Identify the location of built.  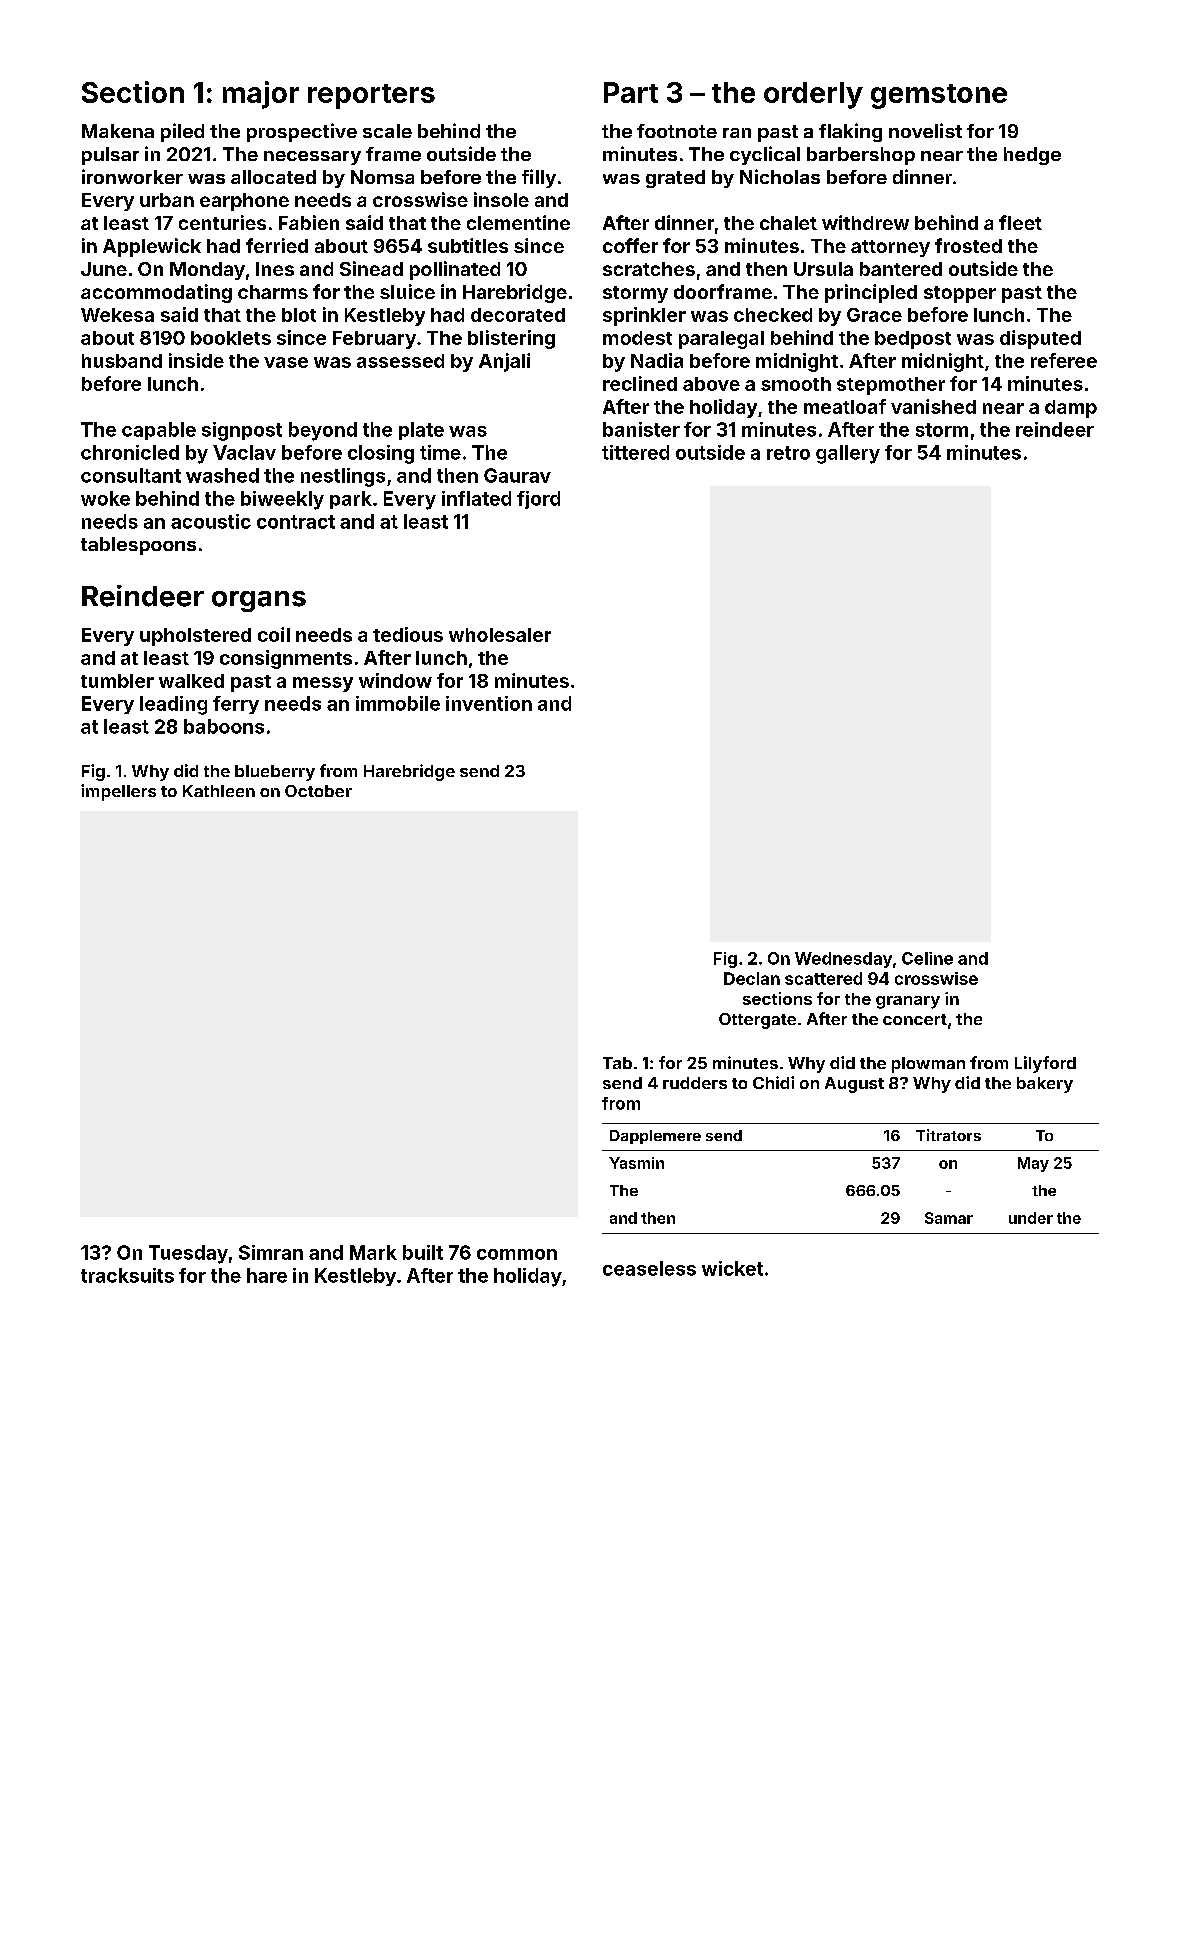
(423, 1252).
